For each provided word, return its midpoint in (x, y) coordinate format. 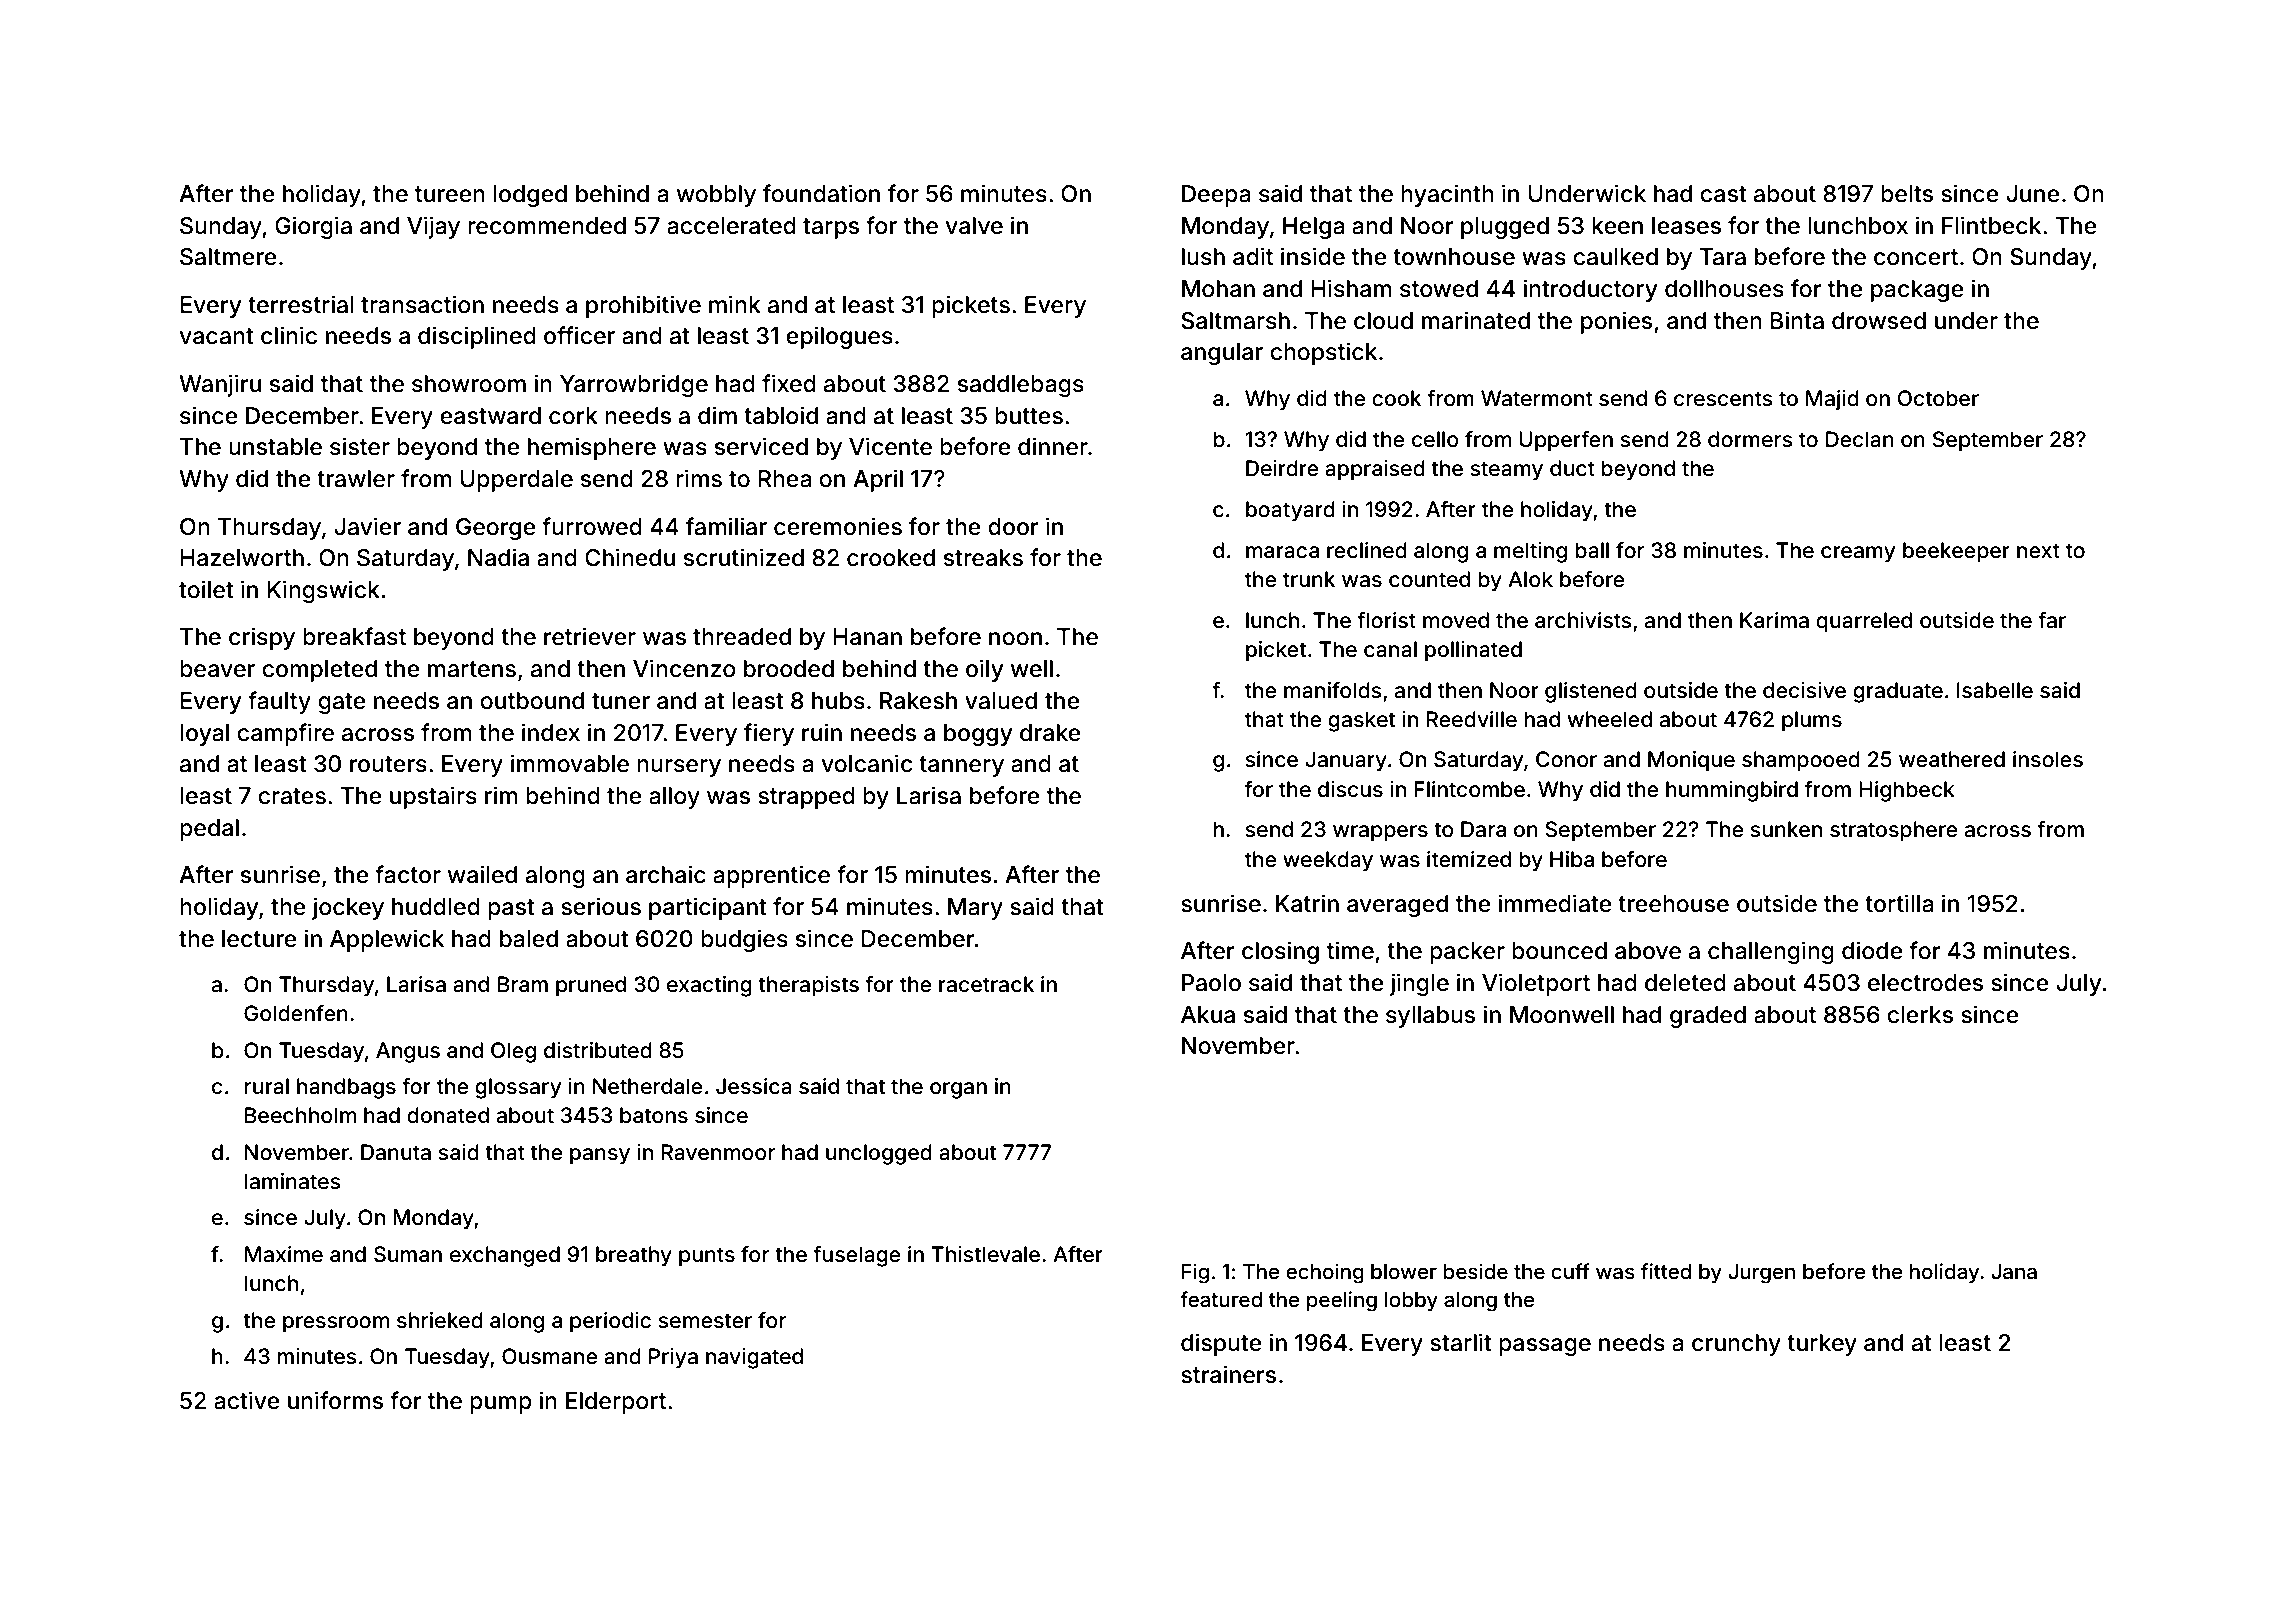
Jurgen (1761, 1274)
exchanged (505, 1256)
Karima (1774, 620)
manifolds (1332, 690)
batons (654, 1115)
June (2033, 194)
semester (705, 1320)
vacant (216, 336)
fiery (769, 734)
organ (958, 1090)
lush (1203, 257)
